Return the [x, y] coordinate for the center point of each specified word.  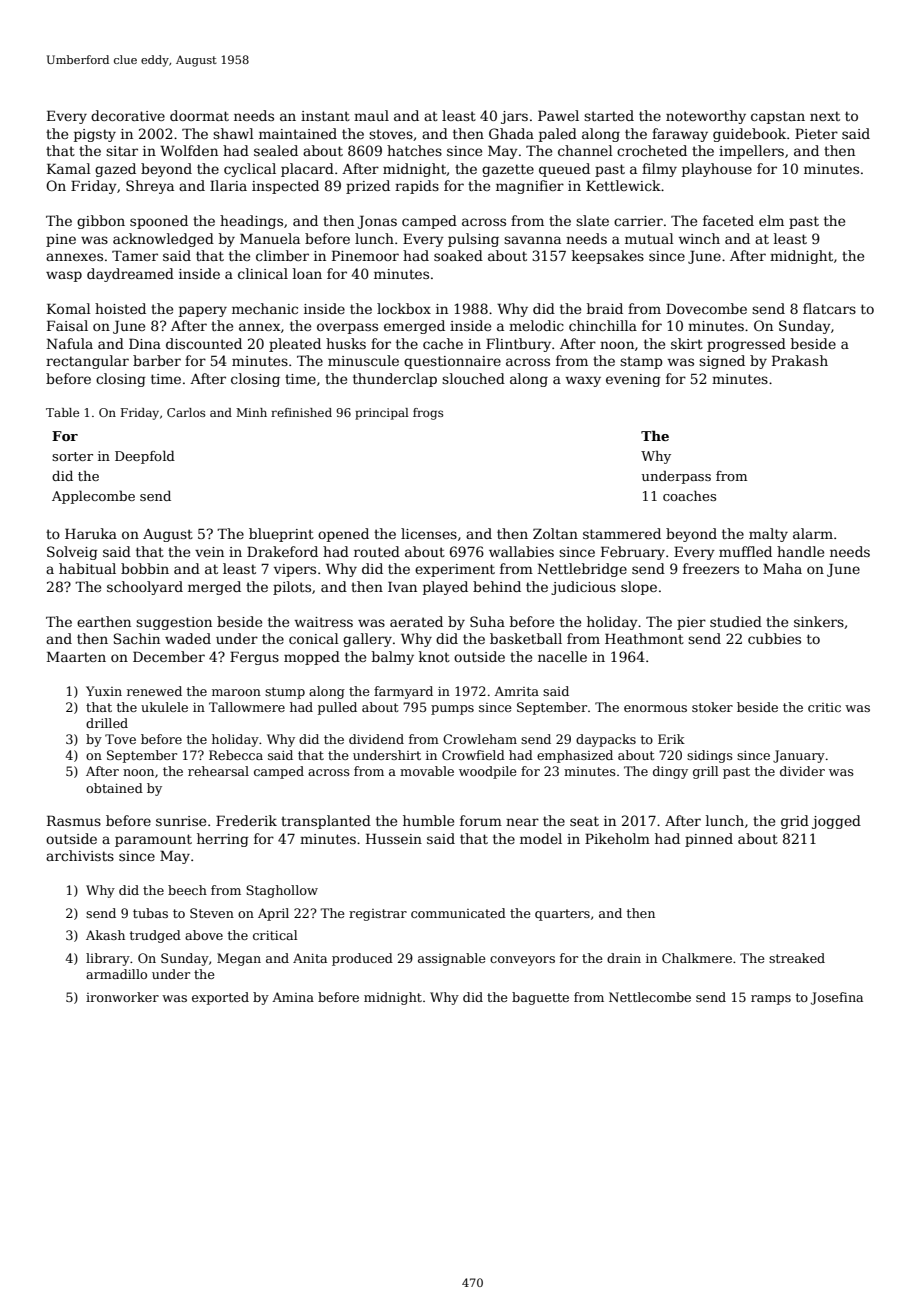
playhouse [717, 170]
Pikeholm [617, 838]
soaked [458, 255]
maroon [236, 692]
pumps [452, 710]
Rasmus [74, 820]
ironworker [122, 997]
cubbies [774, 638]
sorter [72, 456]
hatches [414, 150]
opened [343, 535]
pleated [295, 345]
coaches [689, 496]
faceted [728, 220]
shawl [233, 133]
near [522, 822]
